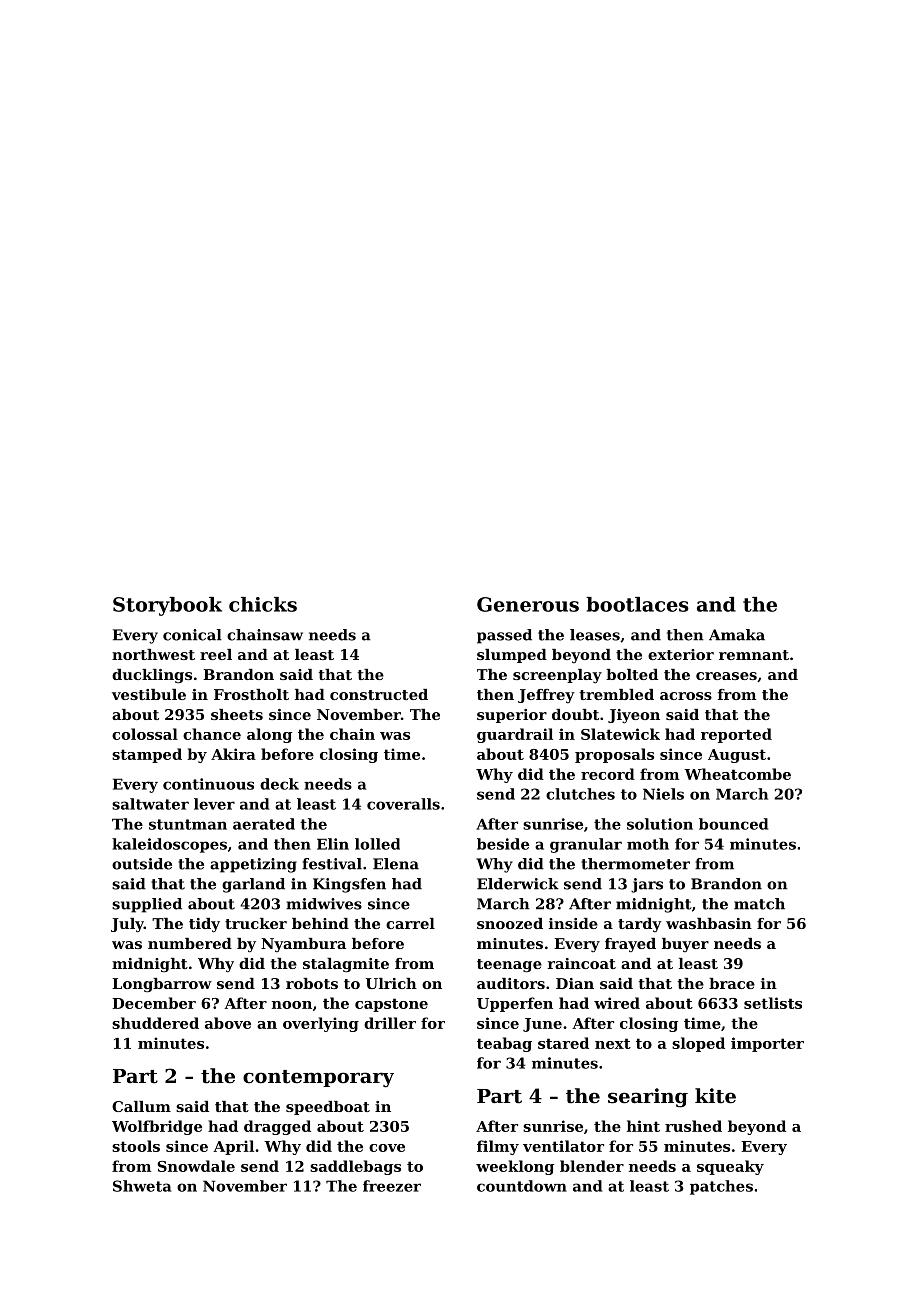 This image has width=924, height=1308. I want to click on squeaky, so click(730, 1167).
